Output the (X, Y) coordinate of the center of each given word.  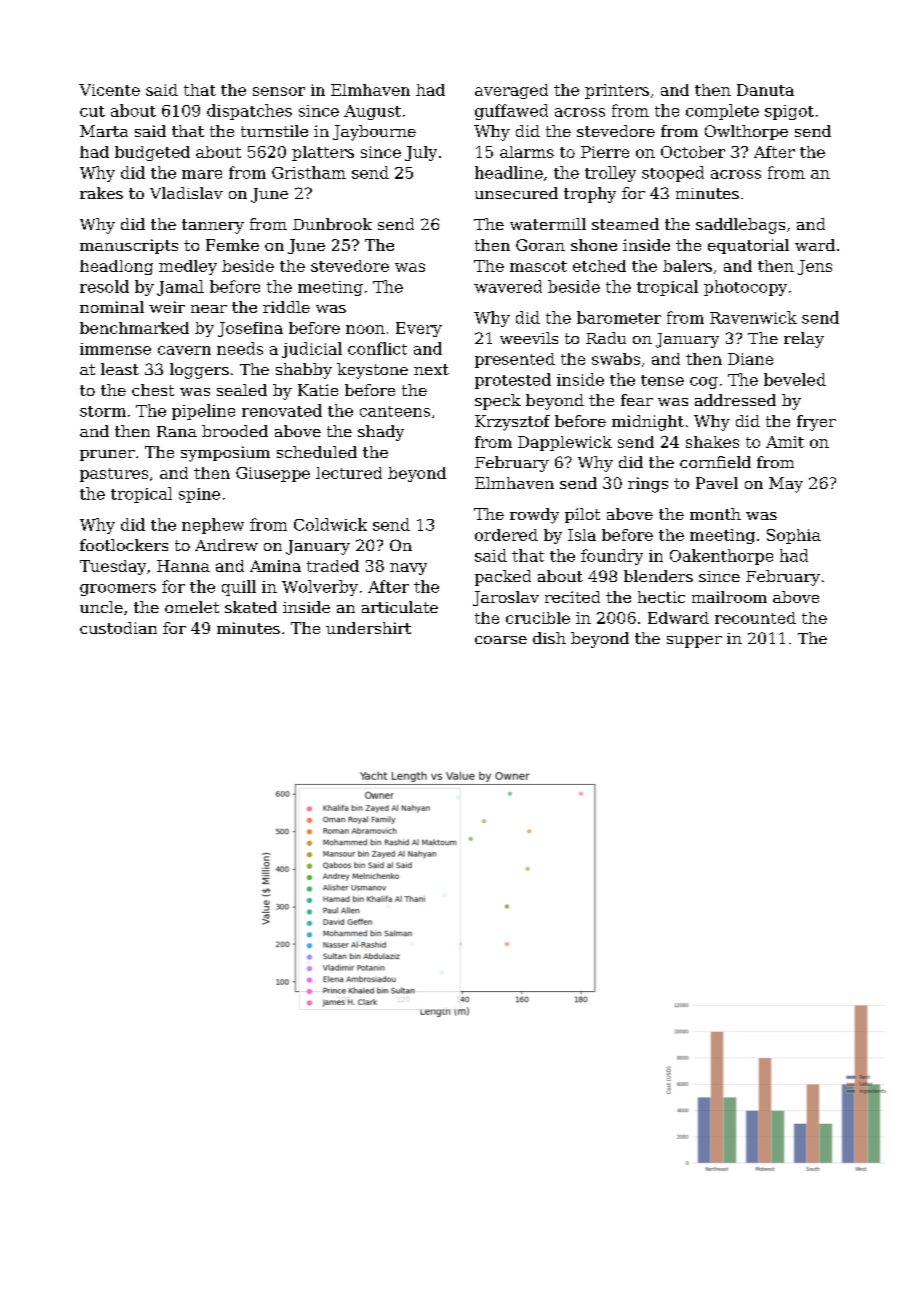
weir (167, 307)
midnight (648, 423)
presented (515, 360)
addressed (735, 400)
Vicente (109, 90)
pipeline (203, 412)
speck (498, 402)
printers (617, 91)
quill (239, 588)
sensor (279, 91)
